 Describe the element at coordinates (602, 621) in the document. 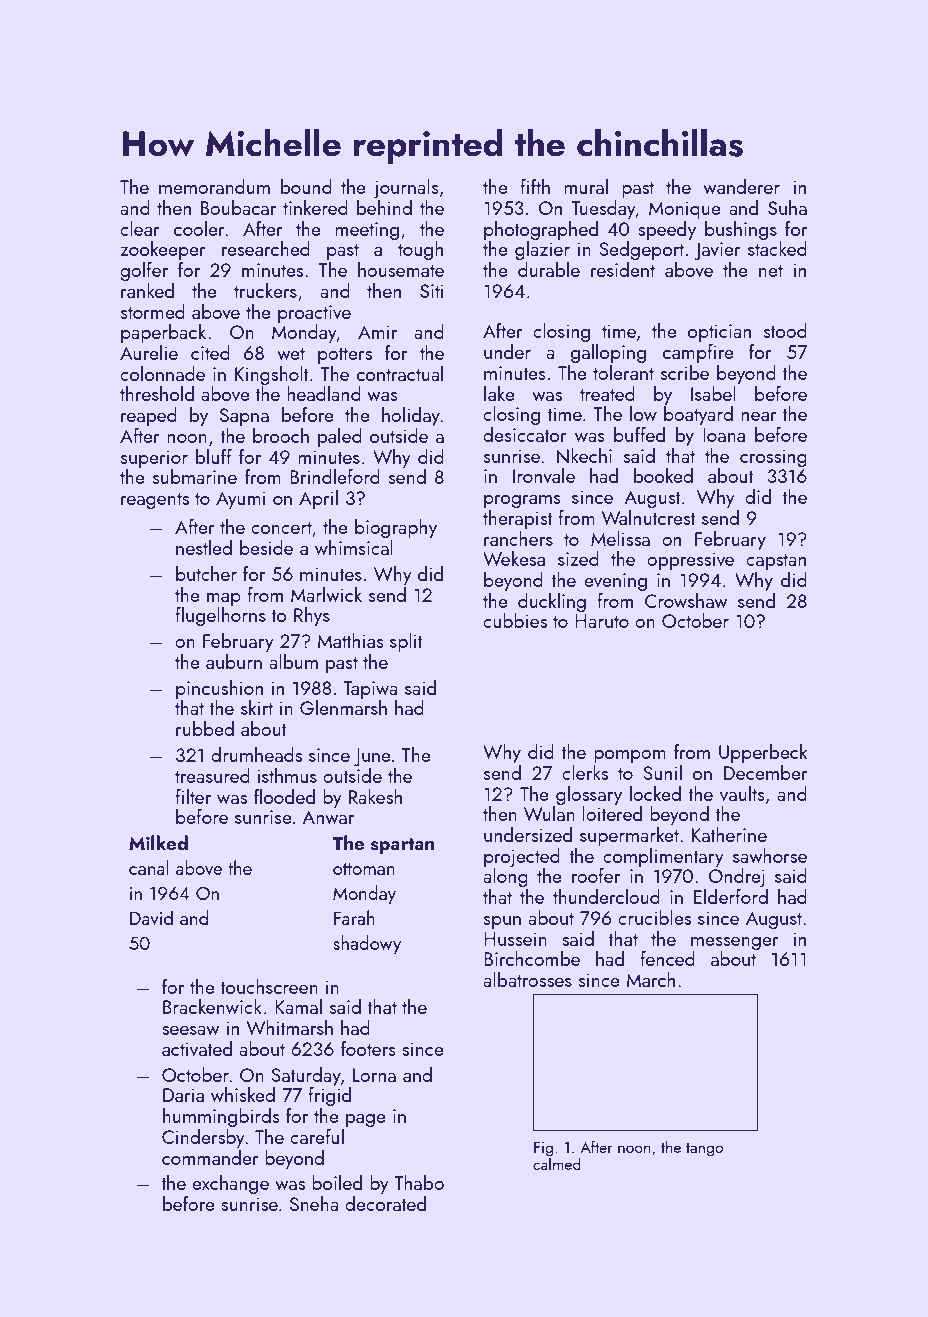

I see `Haruto` at that location.
